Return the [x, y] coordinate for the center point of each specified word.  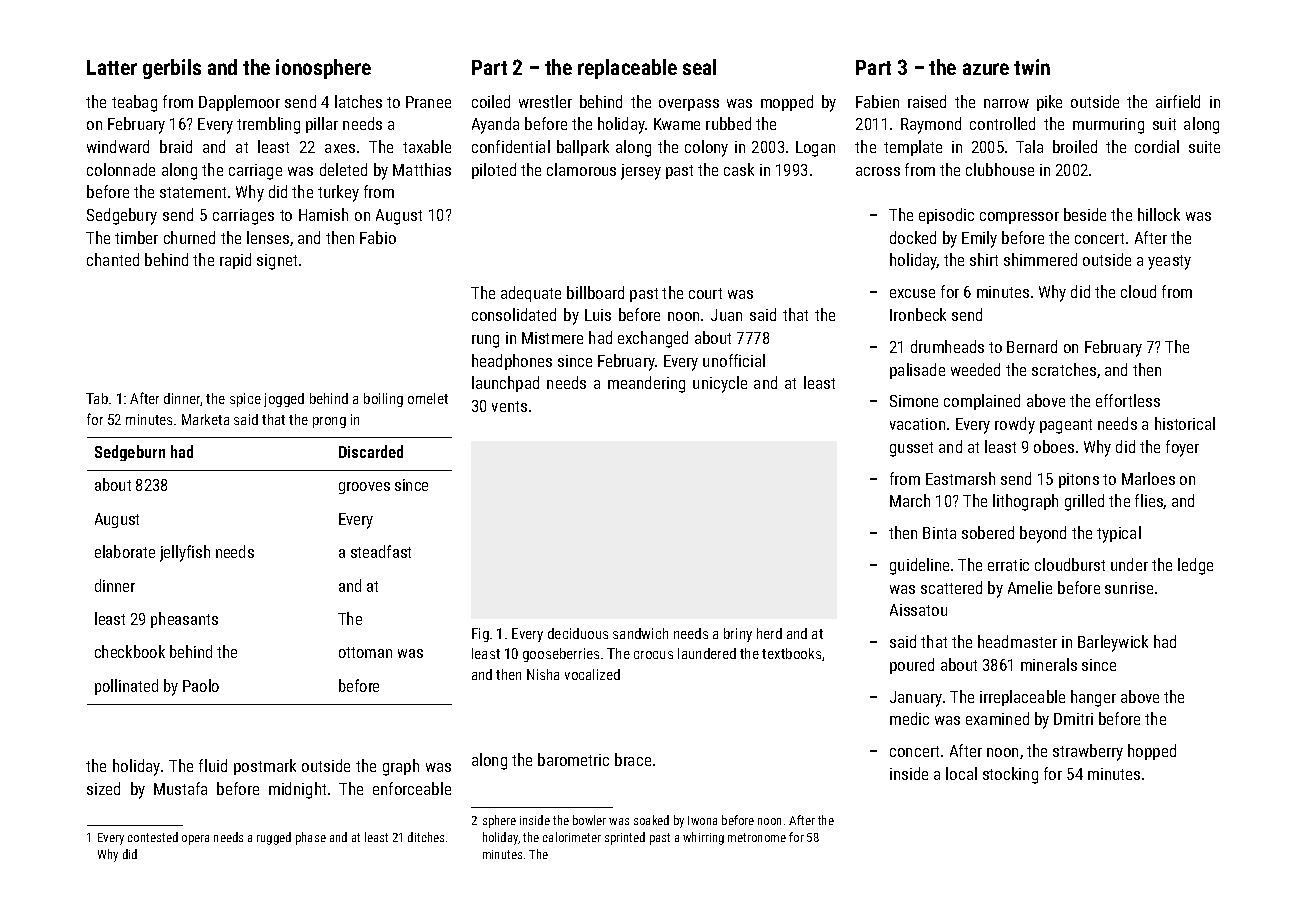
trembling [268, 125]
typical [1119, 534]
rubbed [728, 123]
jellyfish [185, 553]
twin [1032, 67]
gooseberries [561, 655]
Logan [815, 149]
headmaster [1017, 641]
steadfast [381, 551]
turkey [338, 193]
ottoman [365, 652]
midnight [297, 790]
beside [1085, 214]
